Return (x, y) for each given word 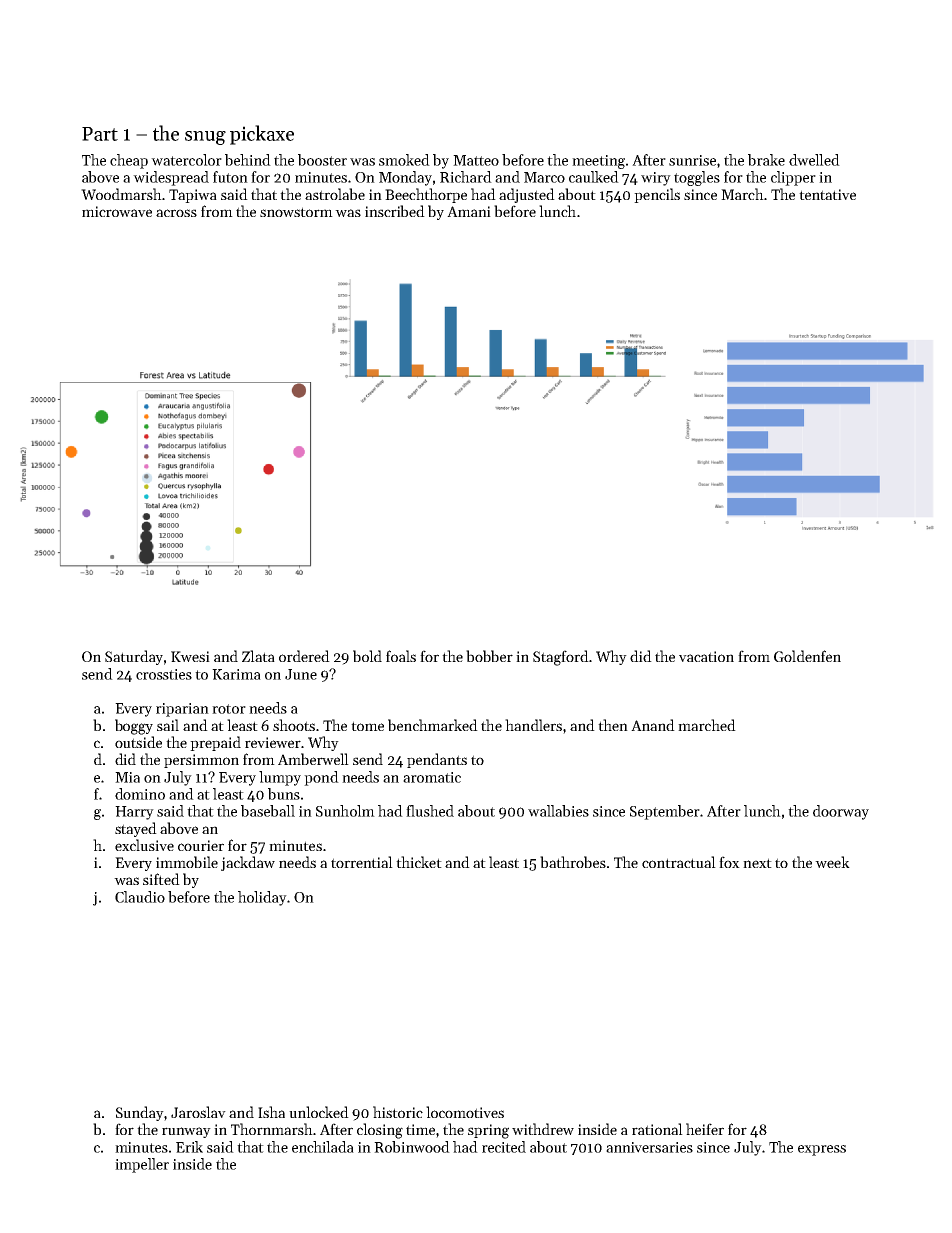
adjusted (527, 195)
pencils (657, 195)
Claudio (140, 897)
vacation (706, 656)
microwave (117, 211)
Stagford (561, 658)
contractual (679, 862)
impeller (142, 1165)
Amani (469, 211)
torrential (362, 862)
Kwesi (190, 656)
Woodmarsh (121, 194)
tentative (827, 194)
